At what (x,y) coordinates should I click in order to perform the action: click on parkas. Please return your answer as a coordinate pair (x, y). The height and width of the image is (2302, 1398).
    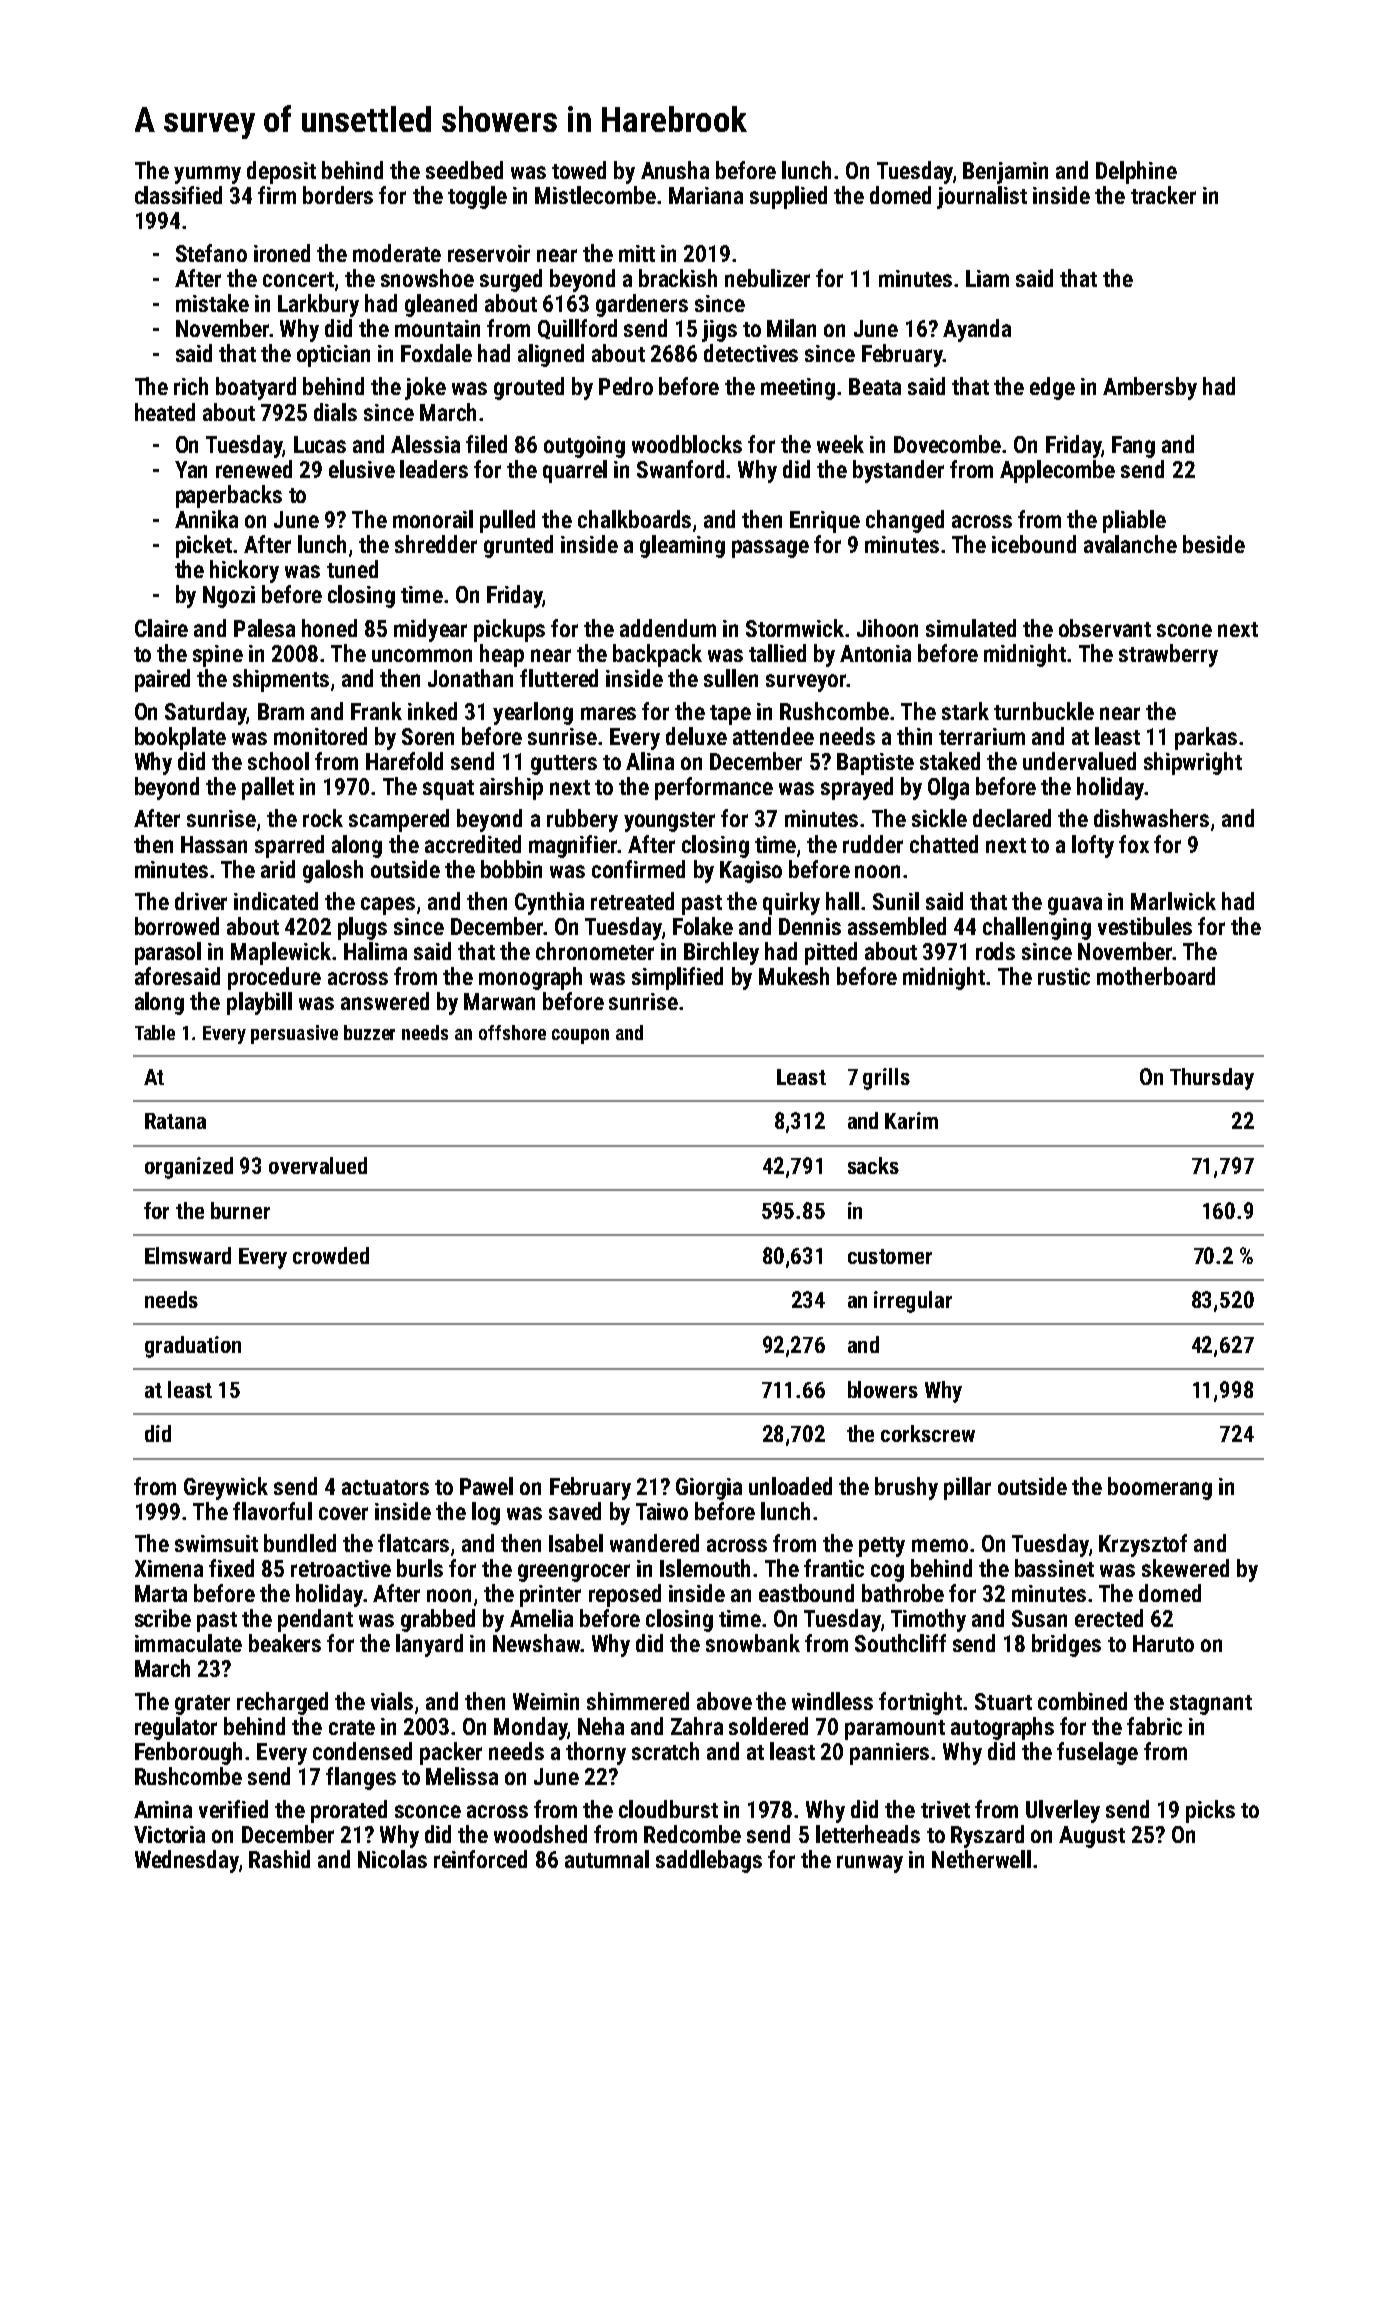
    Looking at the image, I should click on (1206, 738).
